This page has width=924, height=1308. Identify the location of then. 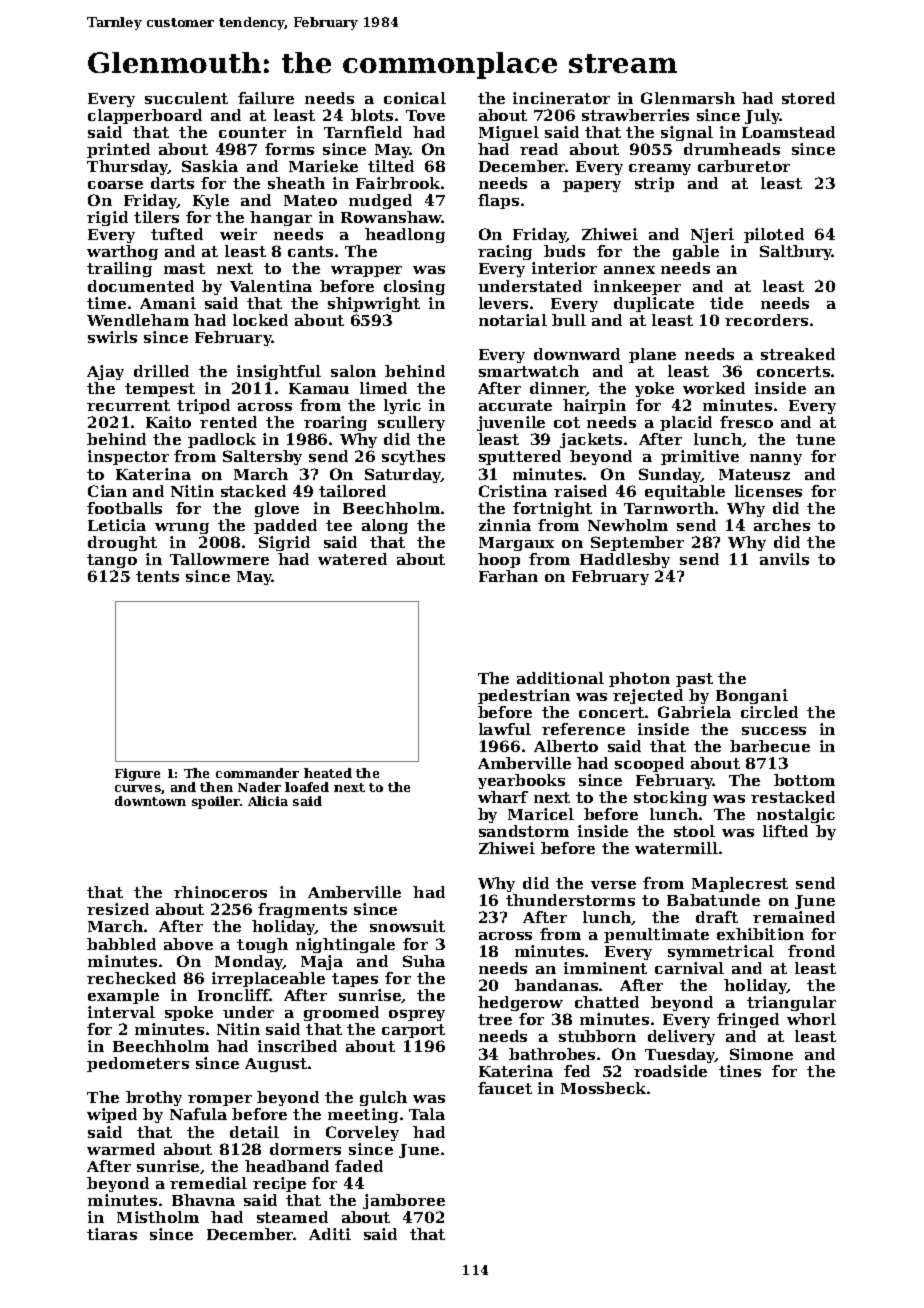
(216, 787).
